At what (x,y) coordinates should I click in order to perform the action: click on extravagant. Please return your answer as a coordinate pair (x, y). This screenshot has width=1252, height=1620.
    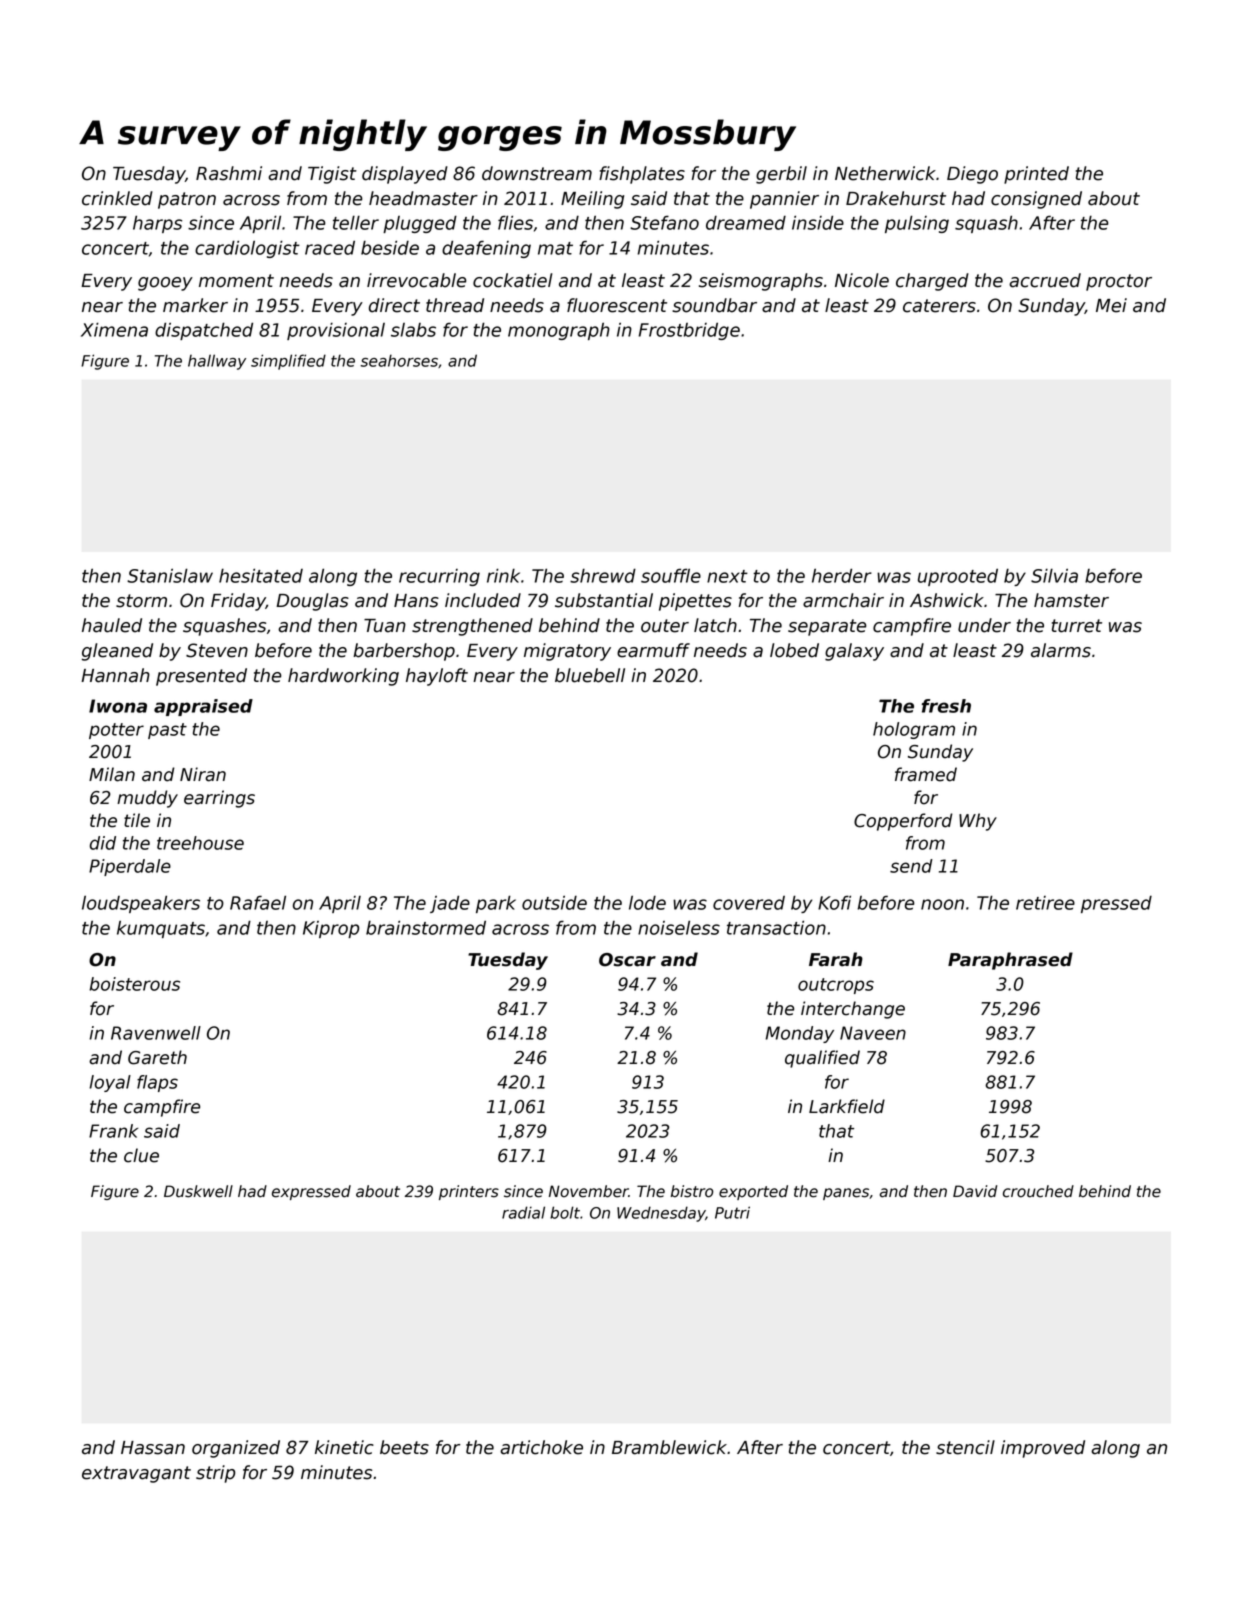
    Looking at the image, I should click on (136, 1474).
